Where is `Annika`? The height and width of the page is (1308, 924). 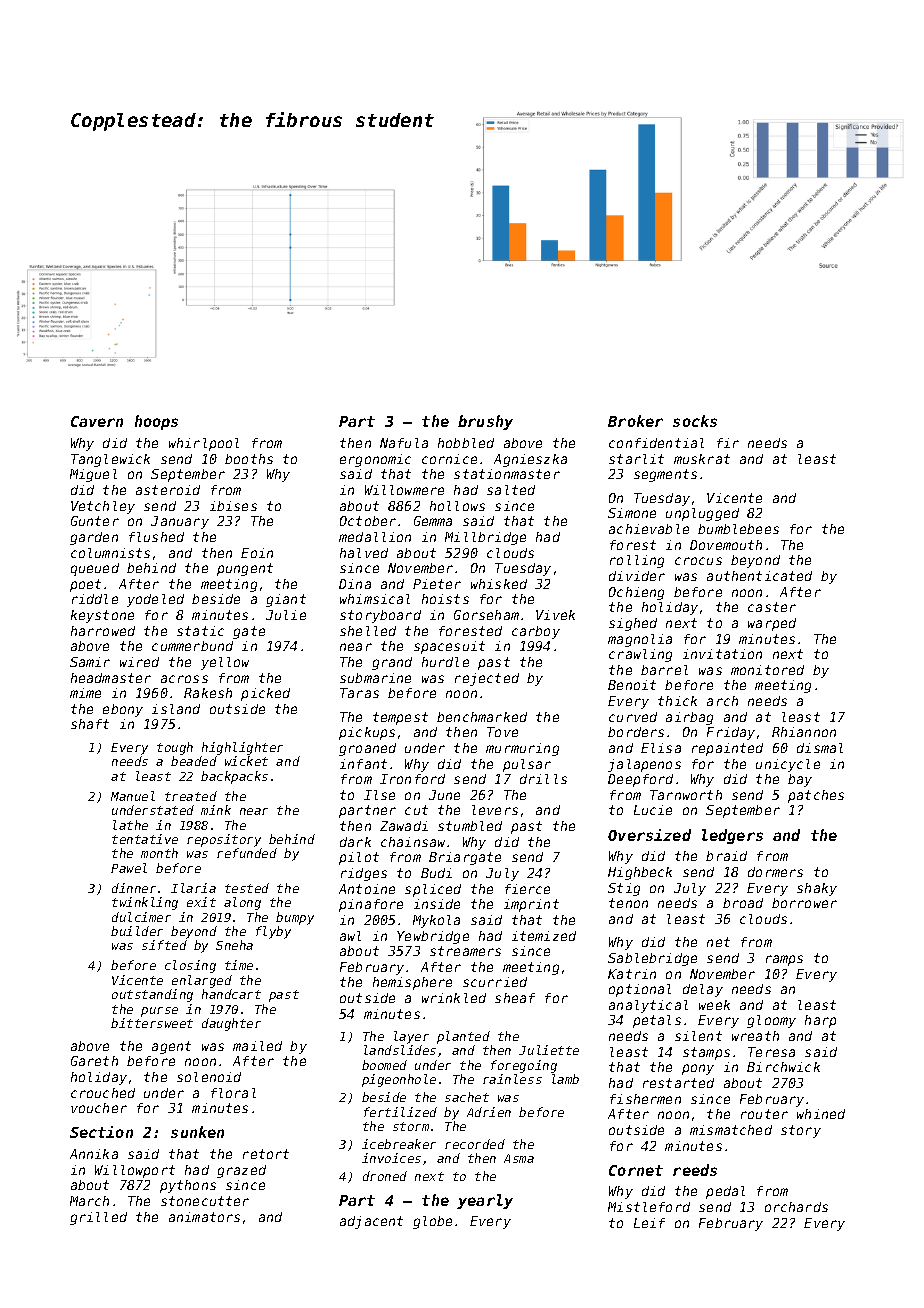 Annika is located at coordinates (94, 1154).
